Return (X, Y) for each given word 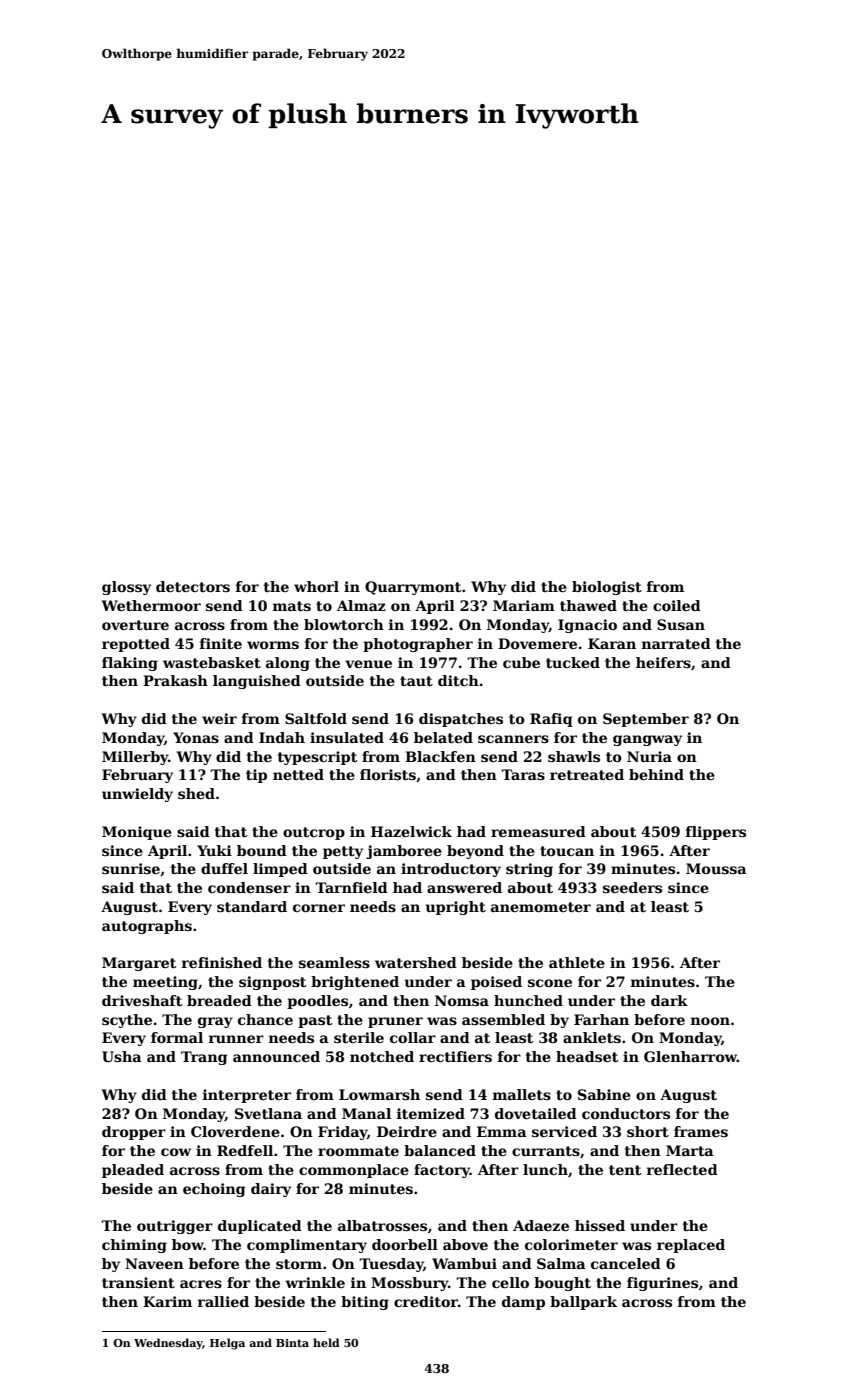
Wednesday (168, 1344)
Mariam (524, 605)
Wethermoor (151, 605)
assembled (503, 1019)
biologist (607, 588)
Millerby (135, 758)
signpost (272, 983)
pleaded (133, 1171)
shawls (574, 756)
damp (523, 1303)
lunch (545, 1169)
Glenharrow (690, 1056)
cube (521, 662)
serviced (564, 1131)
